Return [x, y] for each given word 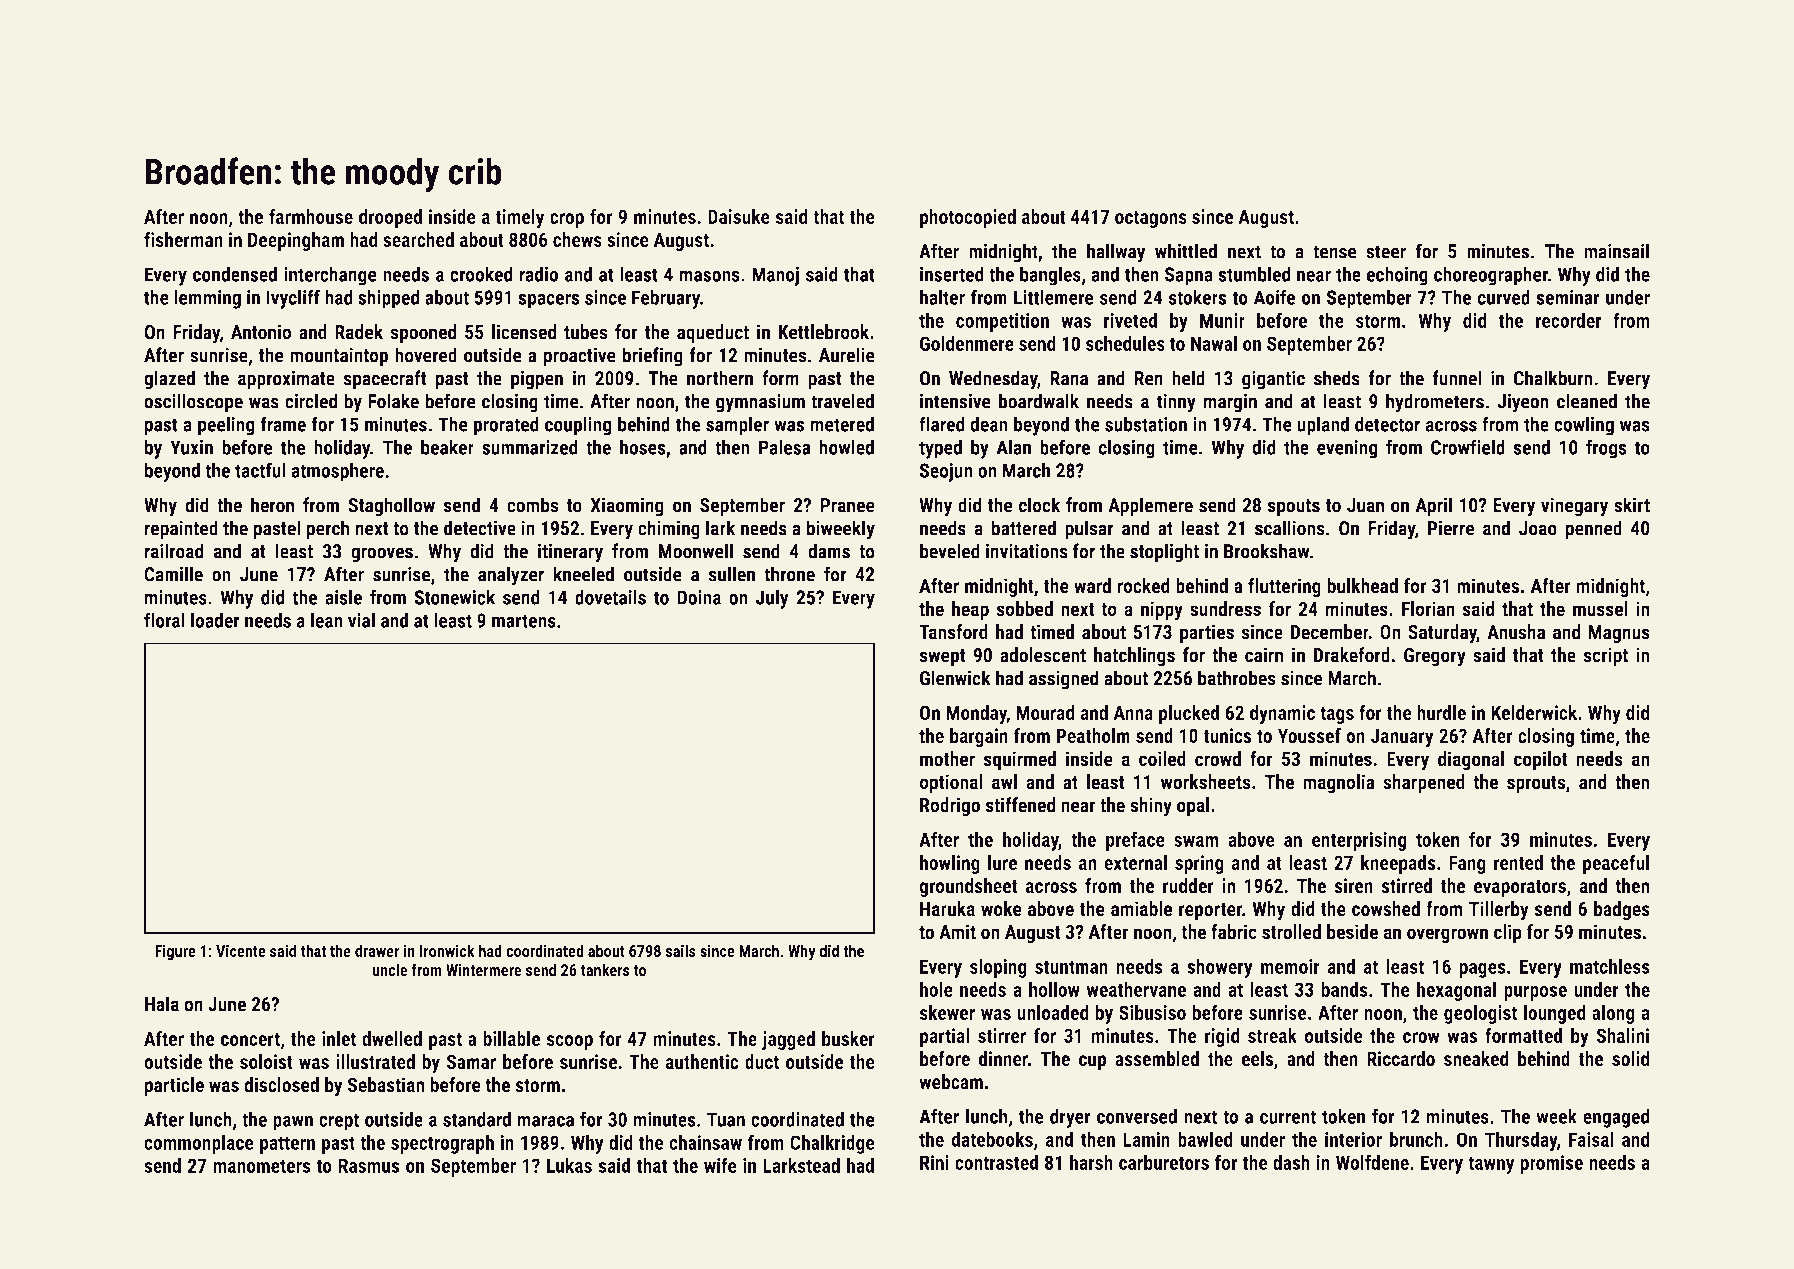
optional [951, 783]
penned [1594, 529]
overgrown [1447, 935]
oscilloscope [193, 403]
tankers [605, 970]
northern [720, 378]
